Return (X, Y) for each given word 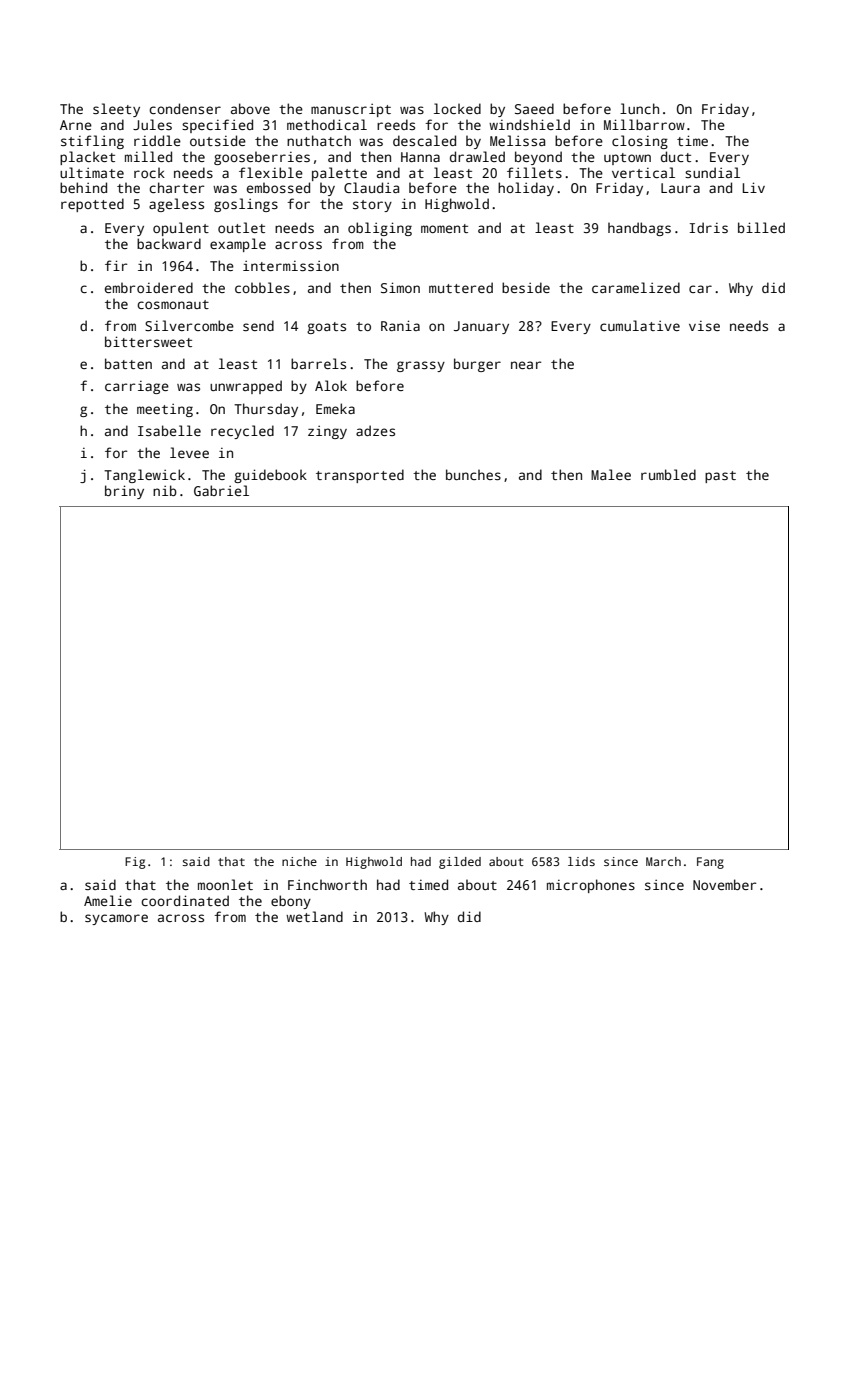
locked (457, 108)
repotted (92, 205)
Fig (135, 863)
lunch (639, 108)
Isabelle (169, 430)
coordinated (185, 900)
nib (165, 490)
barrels (318, 363)
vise (704, 326)
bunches (473, 474)
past (720, 477)
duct (676, 156)
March (663, 861)
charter (176, 187)
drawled (477, 156)
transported (360, 476)
